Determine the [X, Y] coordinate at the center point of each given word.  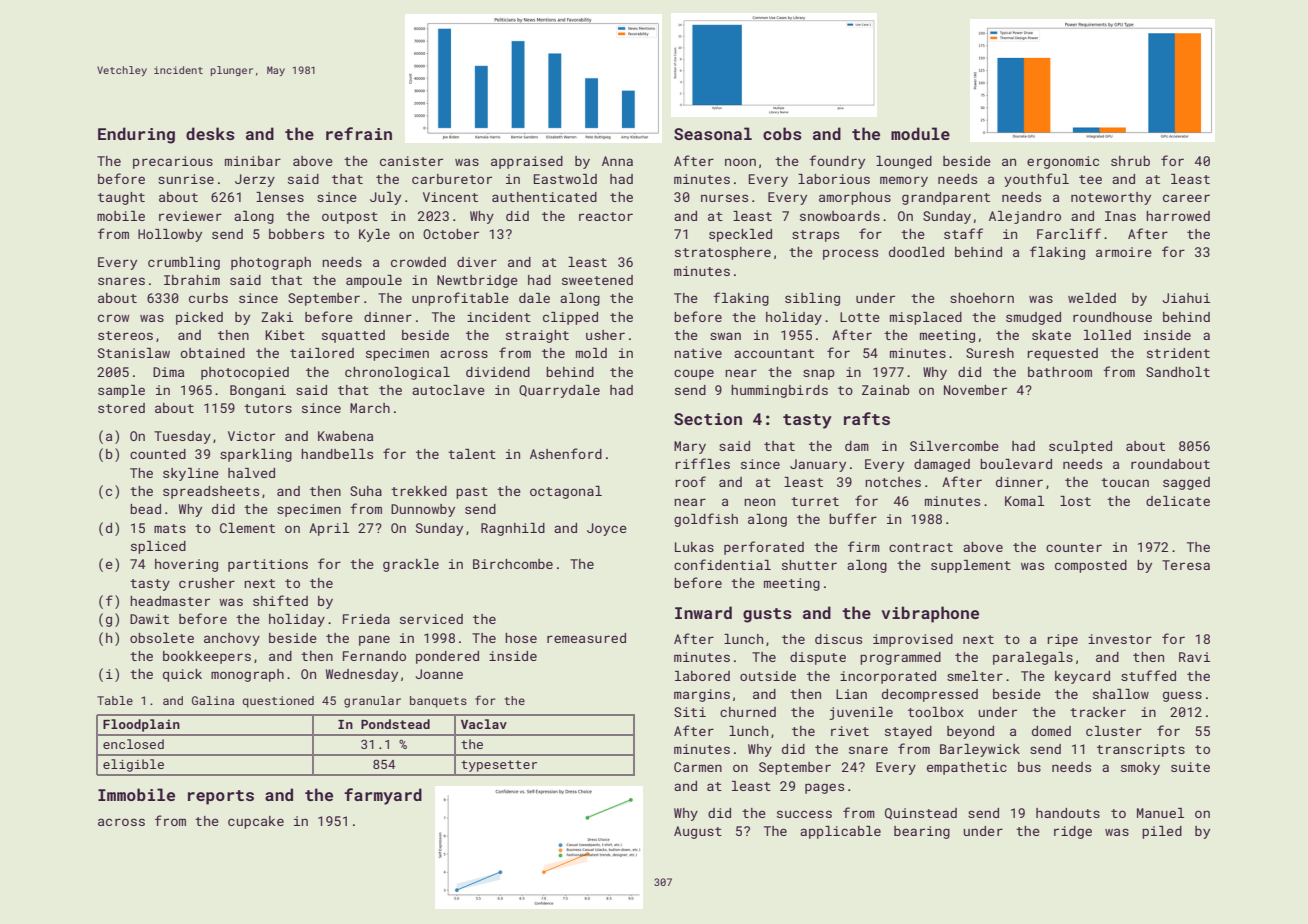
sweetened [597, 280]
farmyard [383, 796]
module [920, 133]
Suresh [990, 353]
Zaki [277, 317]
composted [1091, 566]
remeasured [586, 638]
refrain [359, 133]
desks [210, 133]
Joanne [439, 674]
